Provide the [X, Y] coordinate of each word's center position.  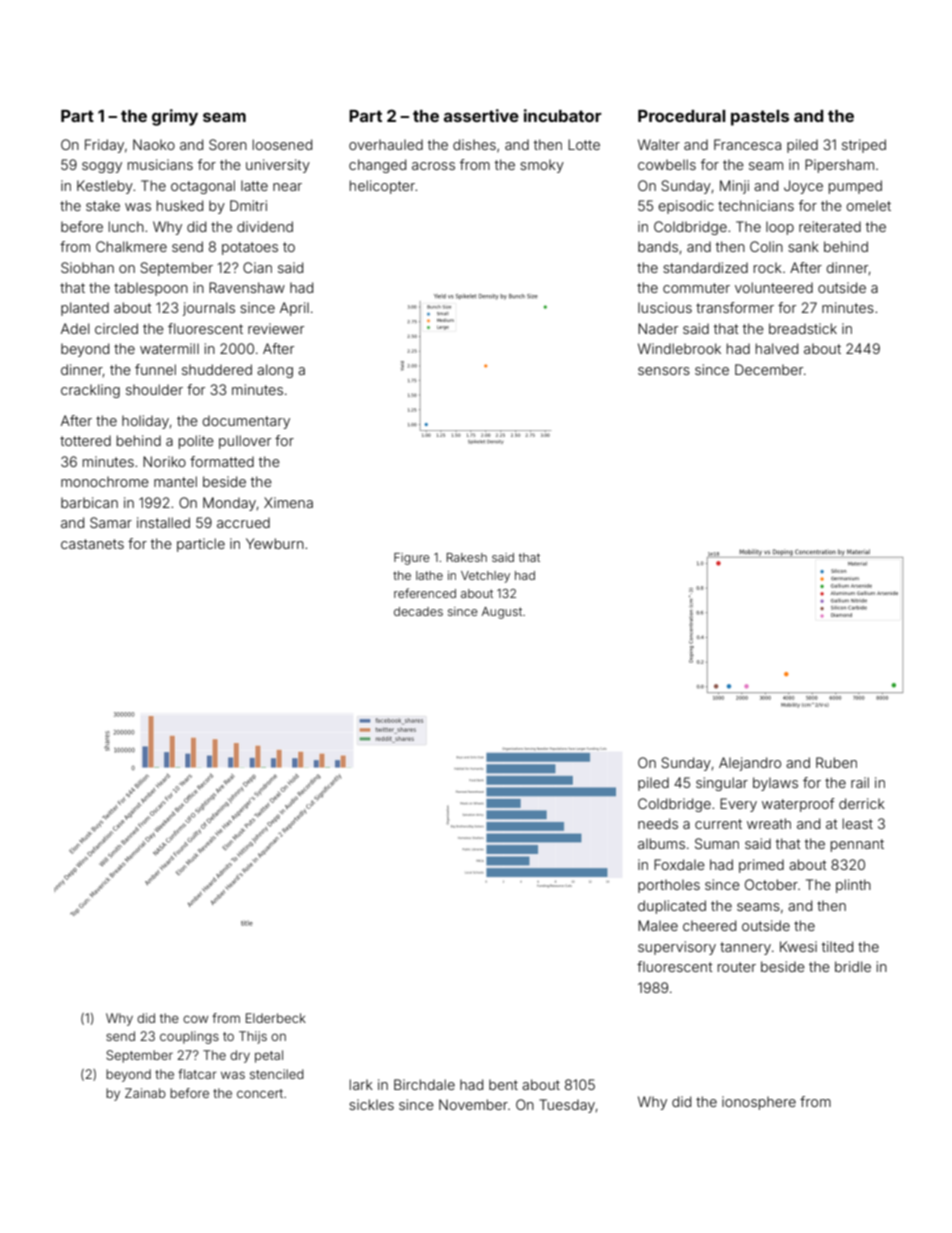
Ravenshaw [247, 287]
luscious [665, 307]
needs [658, 823]
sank [803, 246]
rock [768, 267]
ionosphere [759, 1103]
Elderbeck [276, 1018]
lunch [126, 226]
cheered [709, 925]
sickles [371, 1104]
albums [661, 843]
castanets [92, 544]
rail [860, 782]
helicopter [382, 187]
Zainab [145, 1093]
